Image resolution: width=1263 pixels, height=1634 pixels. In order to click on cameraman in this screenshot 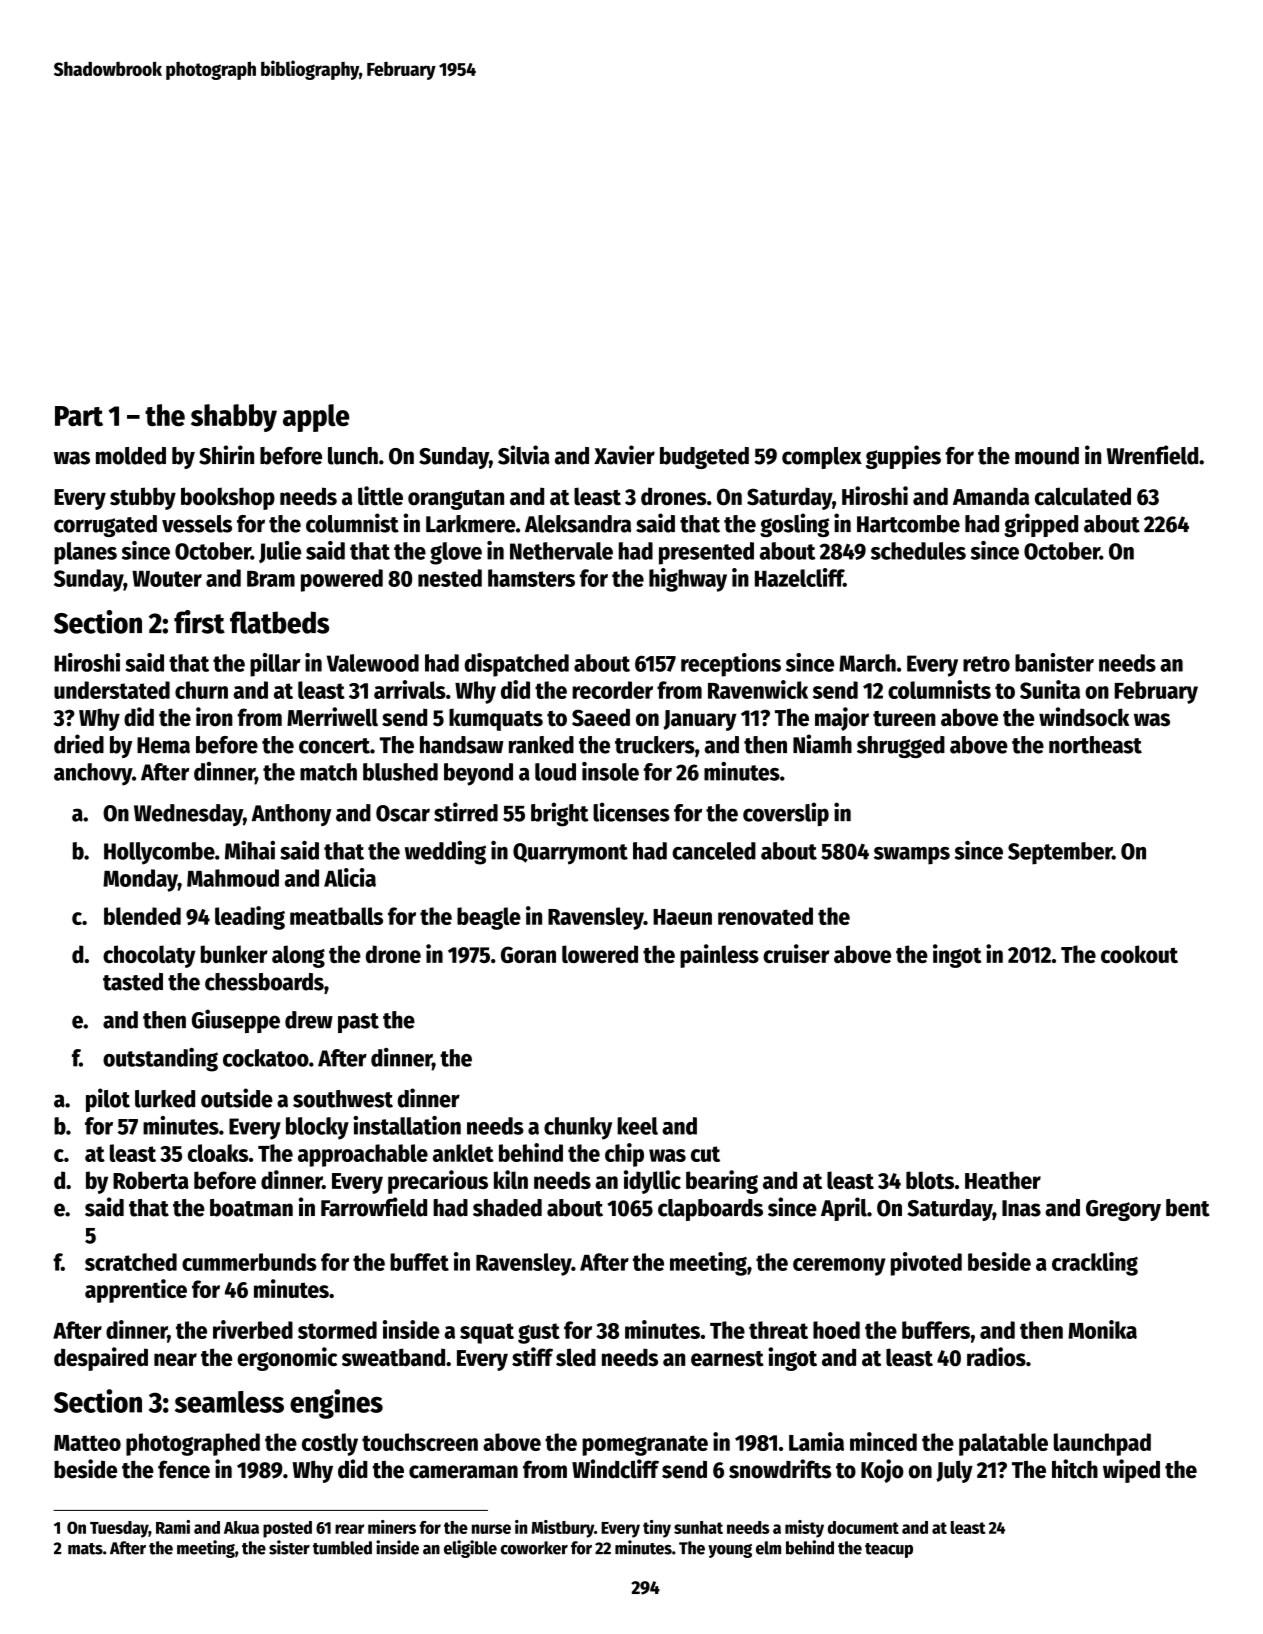, I will do `click(463, 1472)`.
